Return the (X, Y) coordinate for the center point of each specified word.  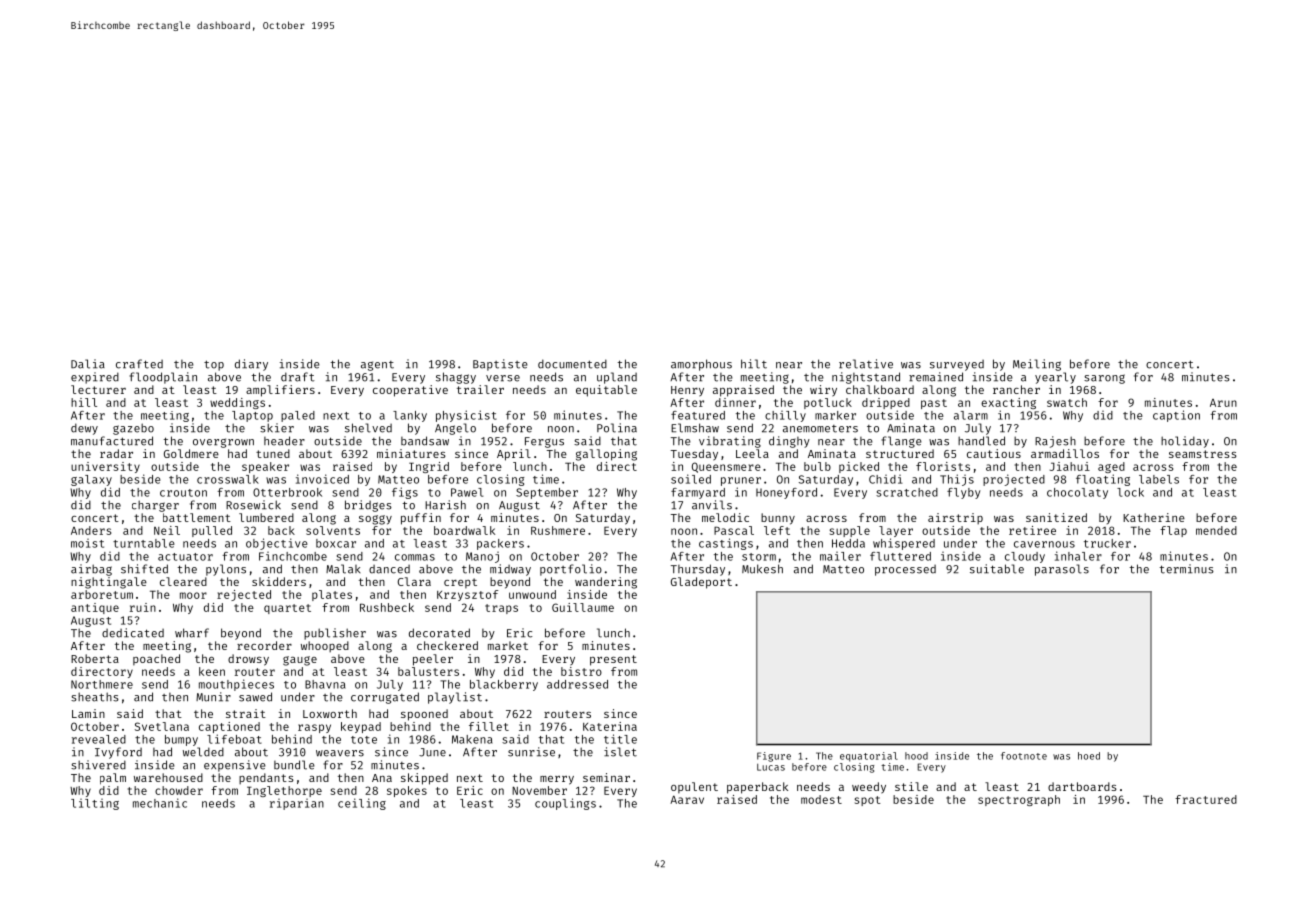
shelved (368, 428)
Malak (343, 569)
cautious (994, 453)
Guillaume (583, 607)
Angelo (455, 429)
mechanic (160, 803)
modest (821, 799)
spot (868, 801)
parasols (1062, 570)
